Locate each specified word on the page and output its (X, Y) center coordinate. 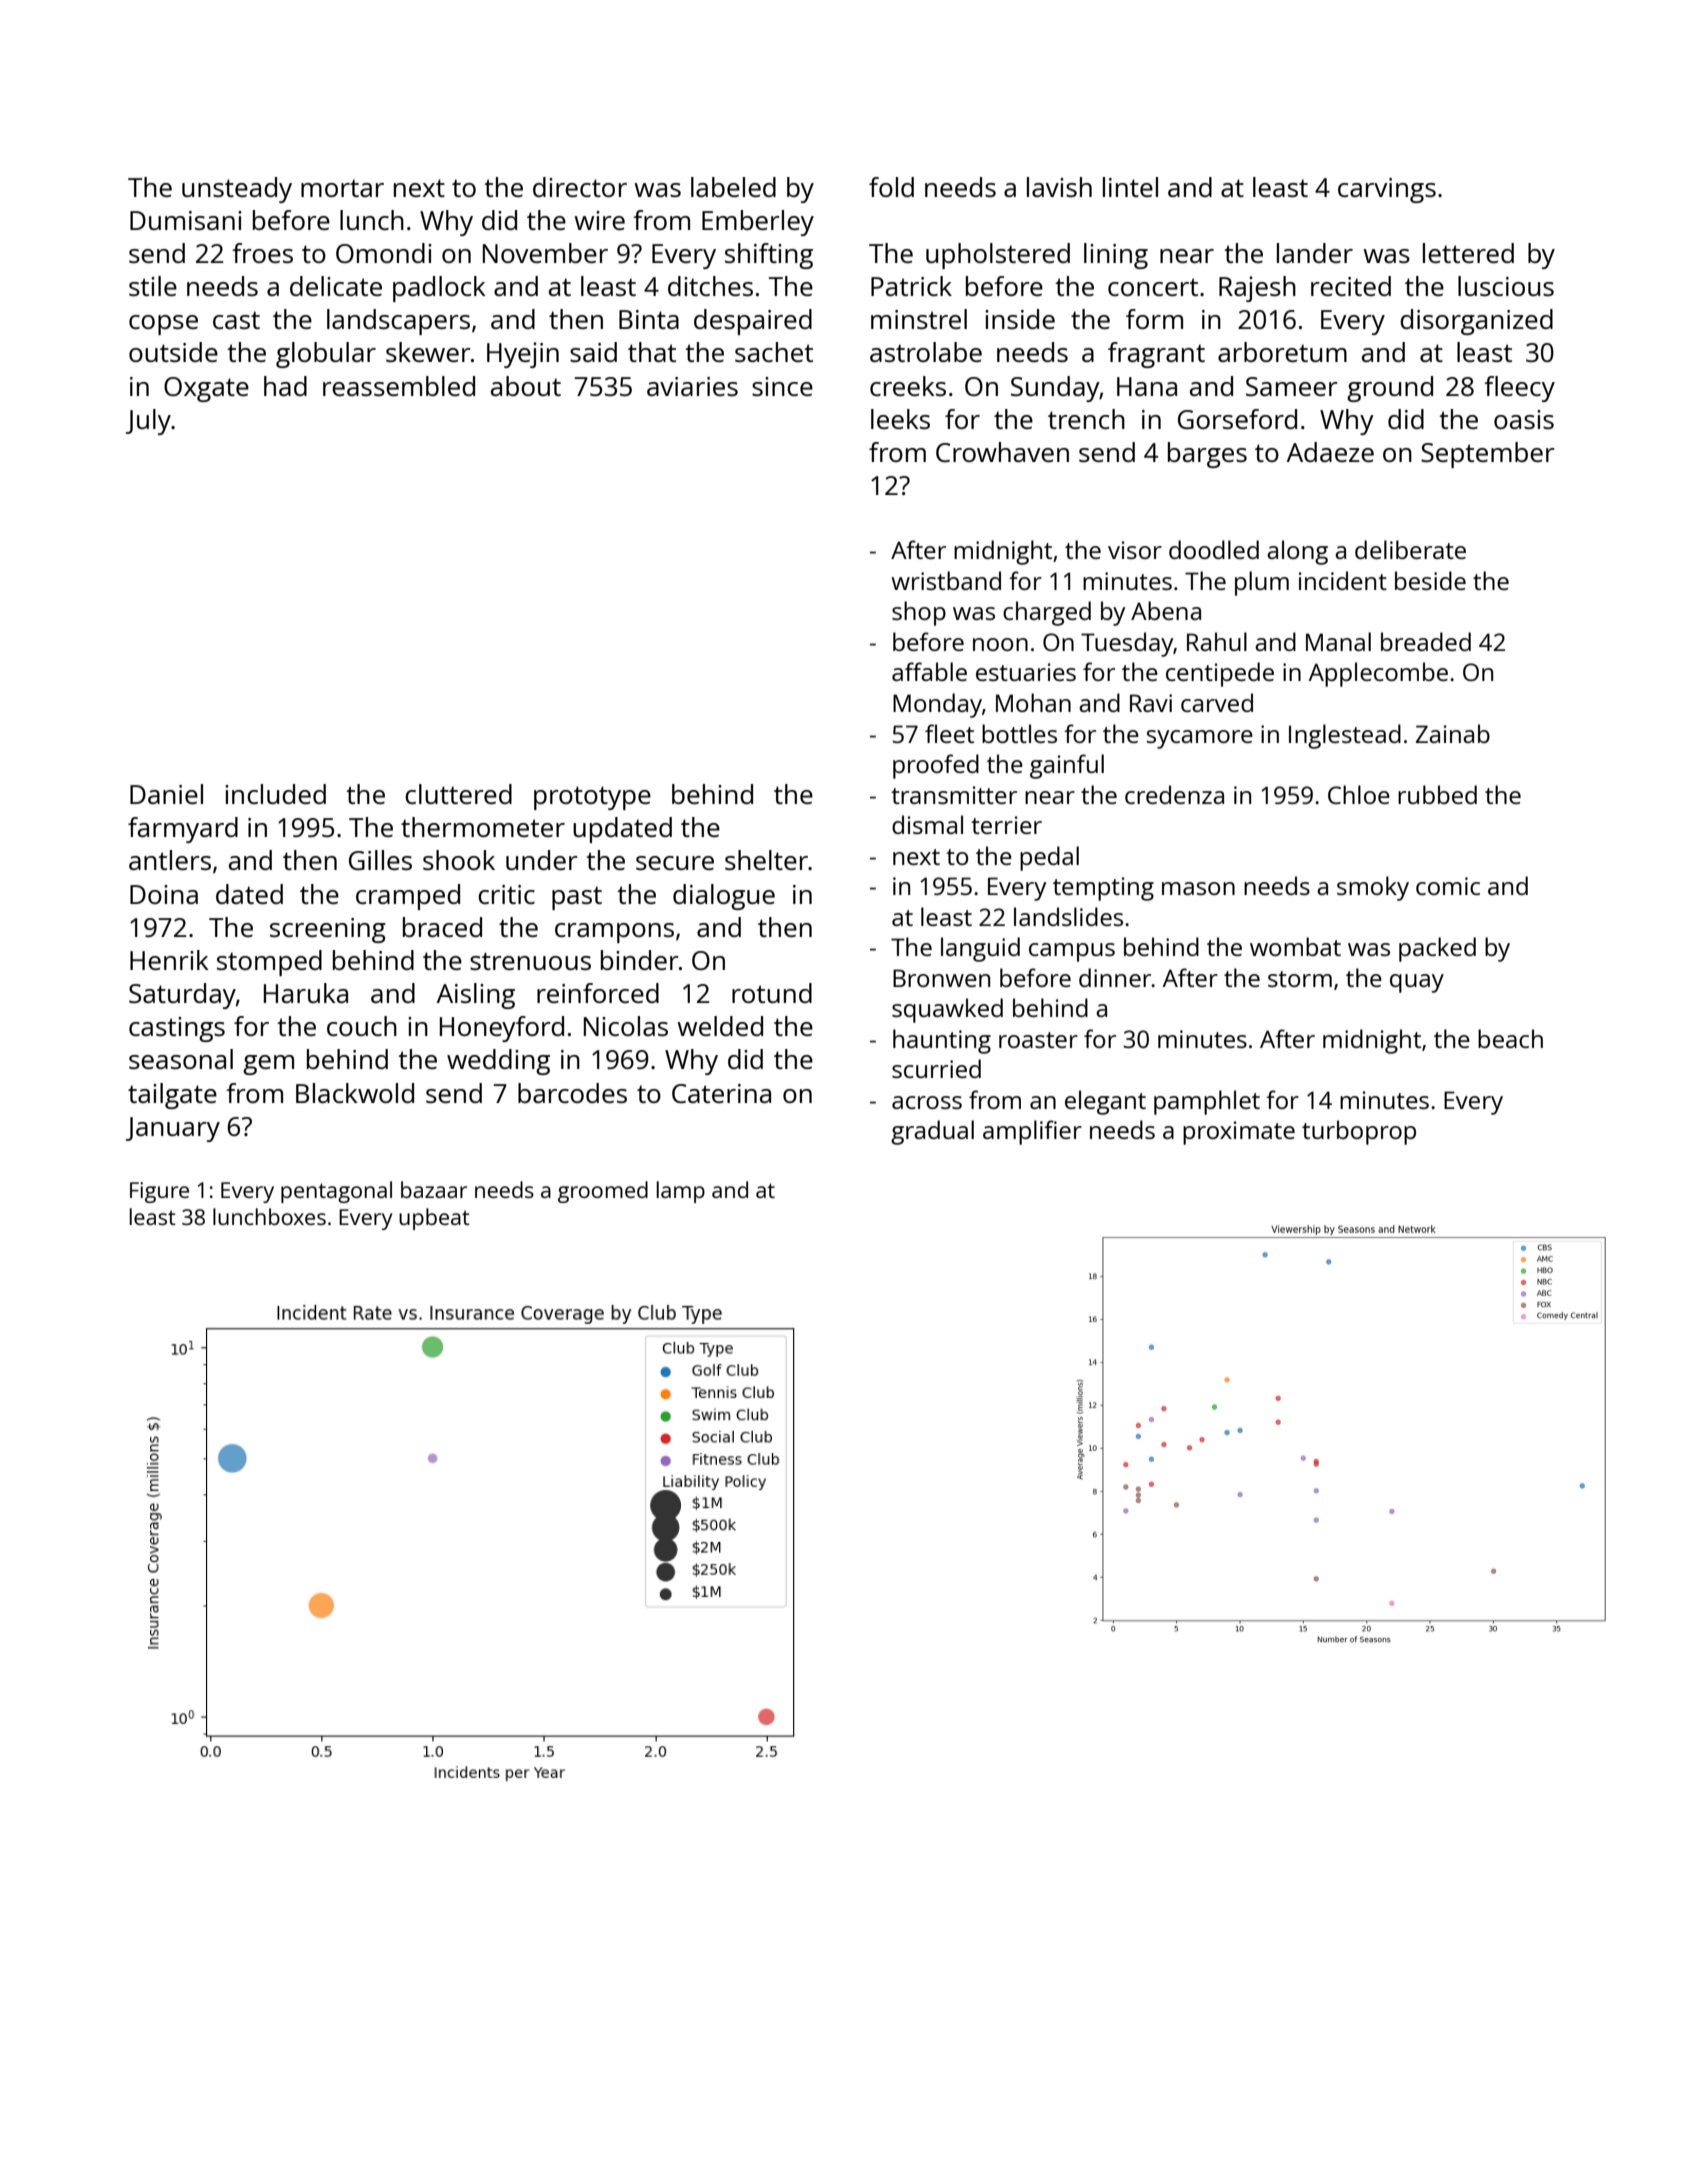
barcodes (572, 1093)
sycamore (1200, 739)
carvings (1387, 190)
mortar (342, 188)
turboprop (1359, 1132)
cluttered (458, 794)
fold (891, 187)
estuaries (1026, 672)
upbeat (434, 1219)
